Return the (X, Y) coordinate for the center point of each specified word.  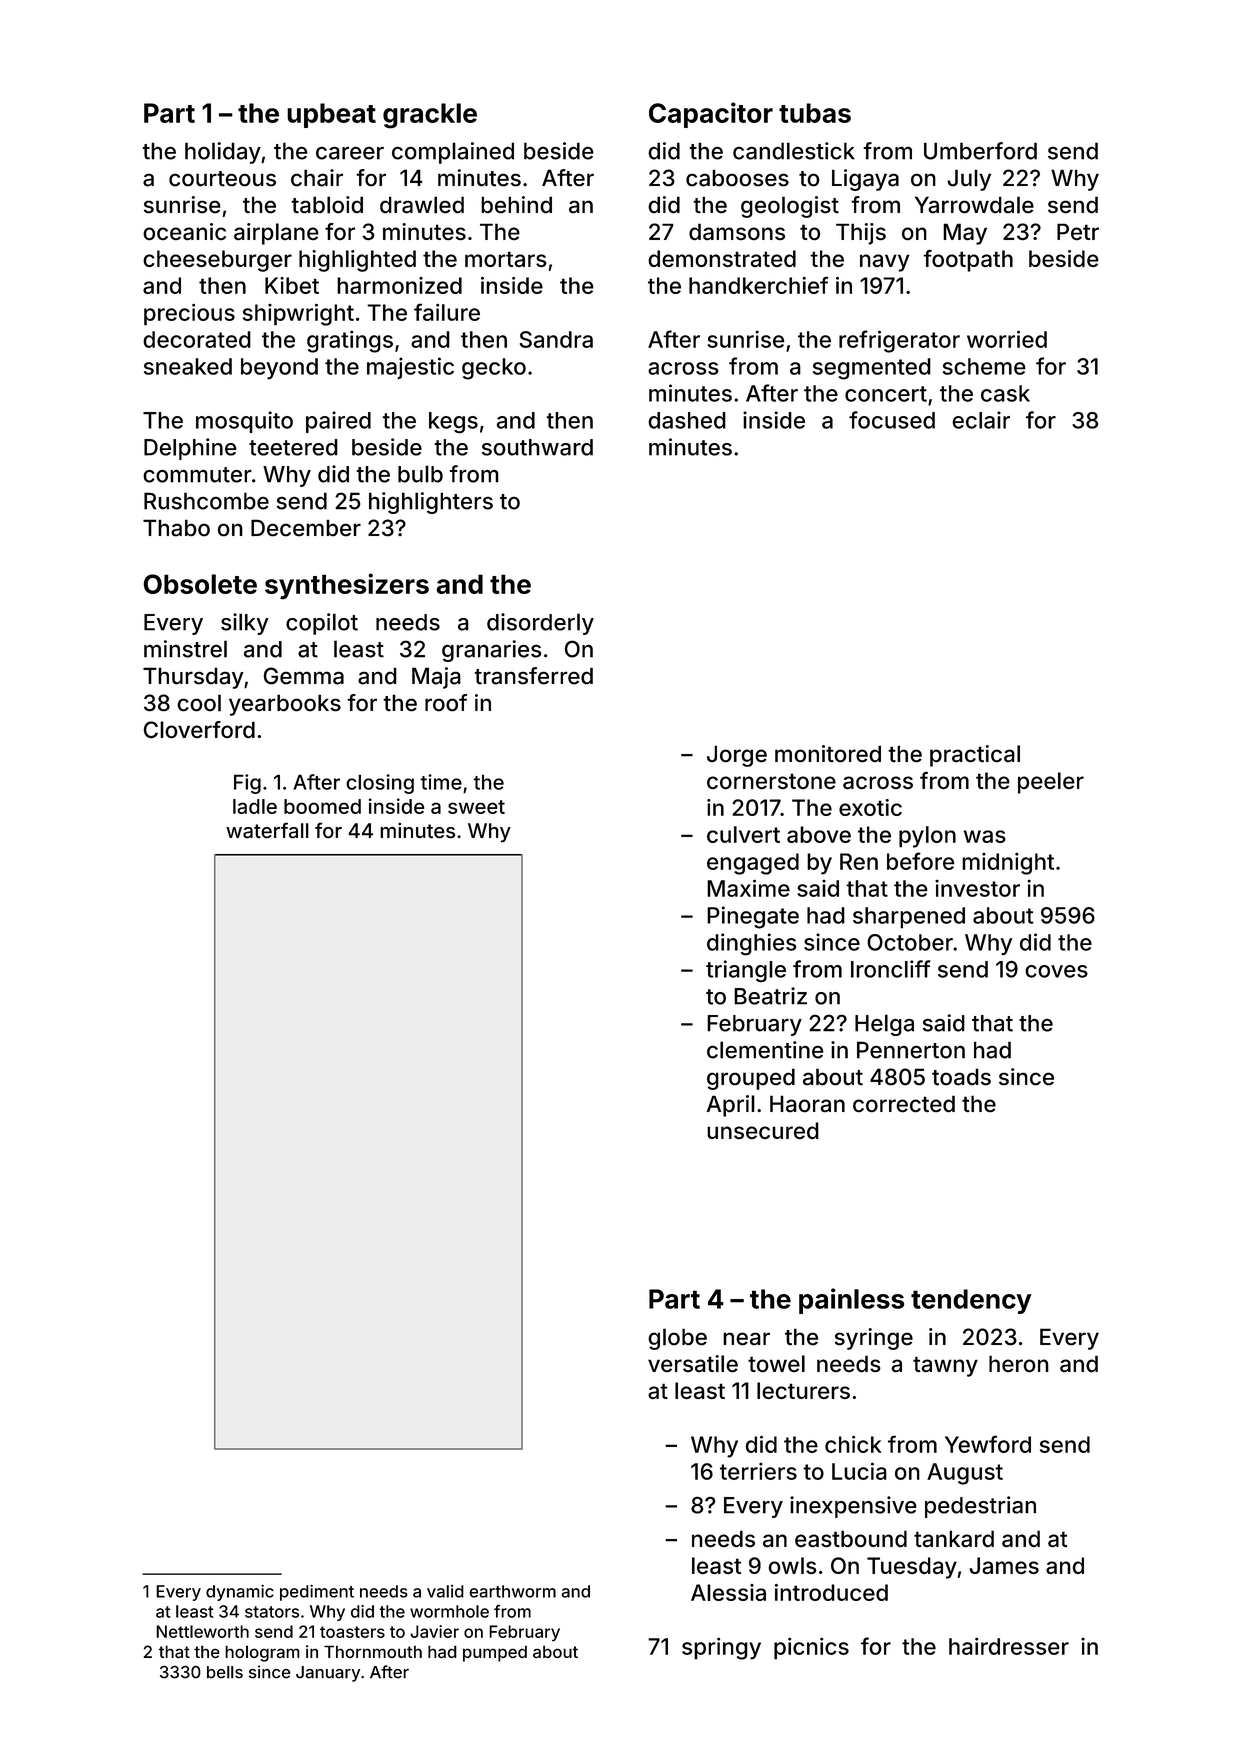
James (1004, 1565)
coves (1056, 971)
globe (677, 1339)
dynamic (240, 1593)
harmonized (399, 285)
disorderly (540, 624)
